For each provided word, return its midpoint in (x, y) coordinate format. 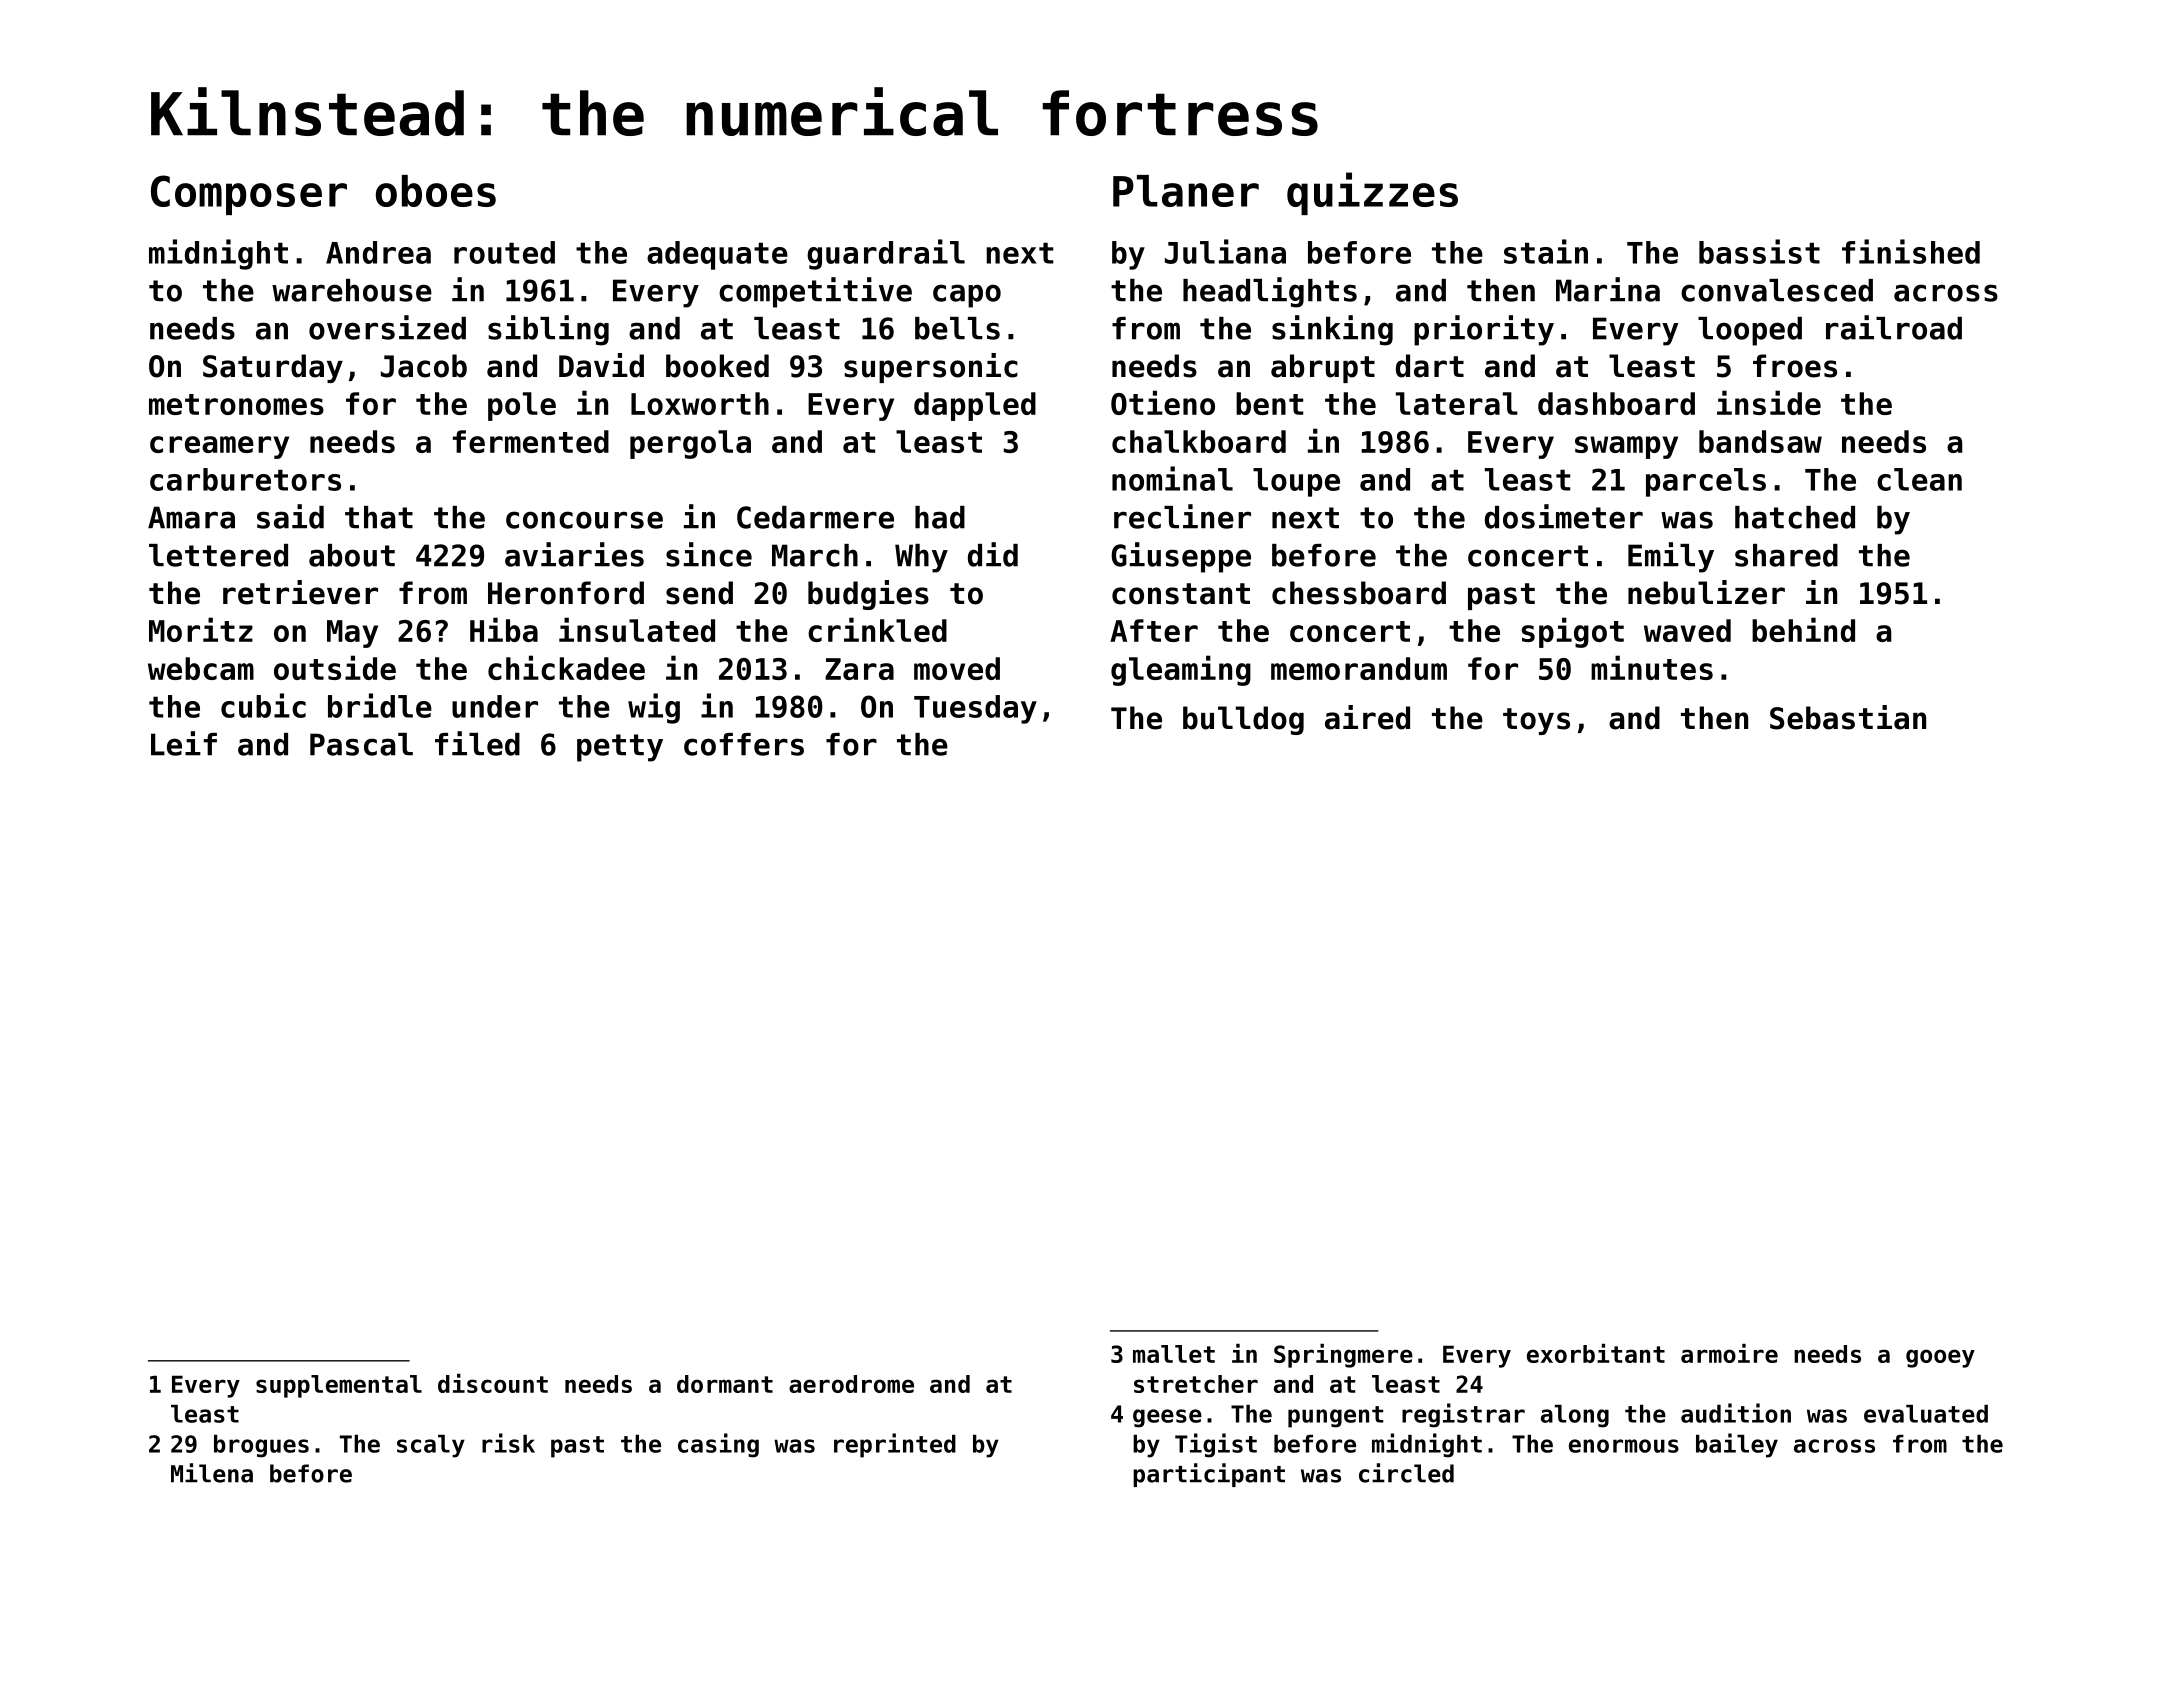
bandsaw (1760, 441)
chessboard (1359, 593)
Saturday (273, 368)
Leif (184, 743)
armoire (1729, 1353)
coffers (744, 744)
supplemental (339, 1386)
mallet (1174, 1354)
